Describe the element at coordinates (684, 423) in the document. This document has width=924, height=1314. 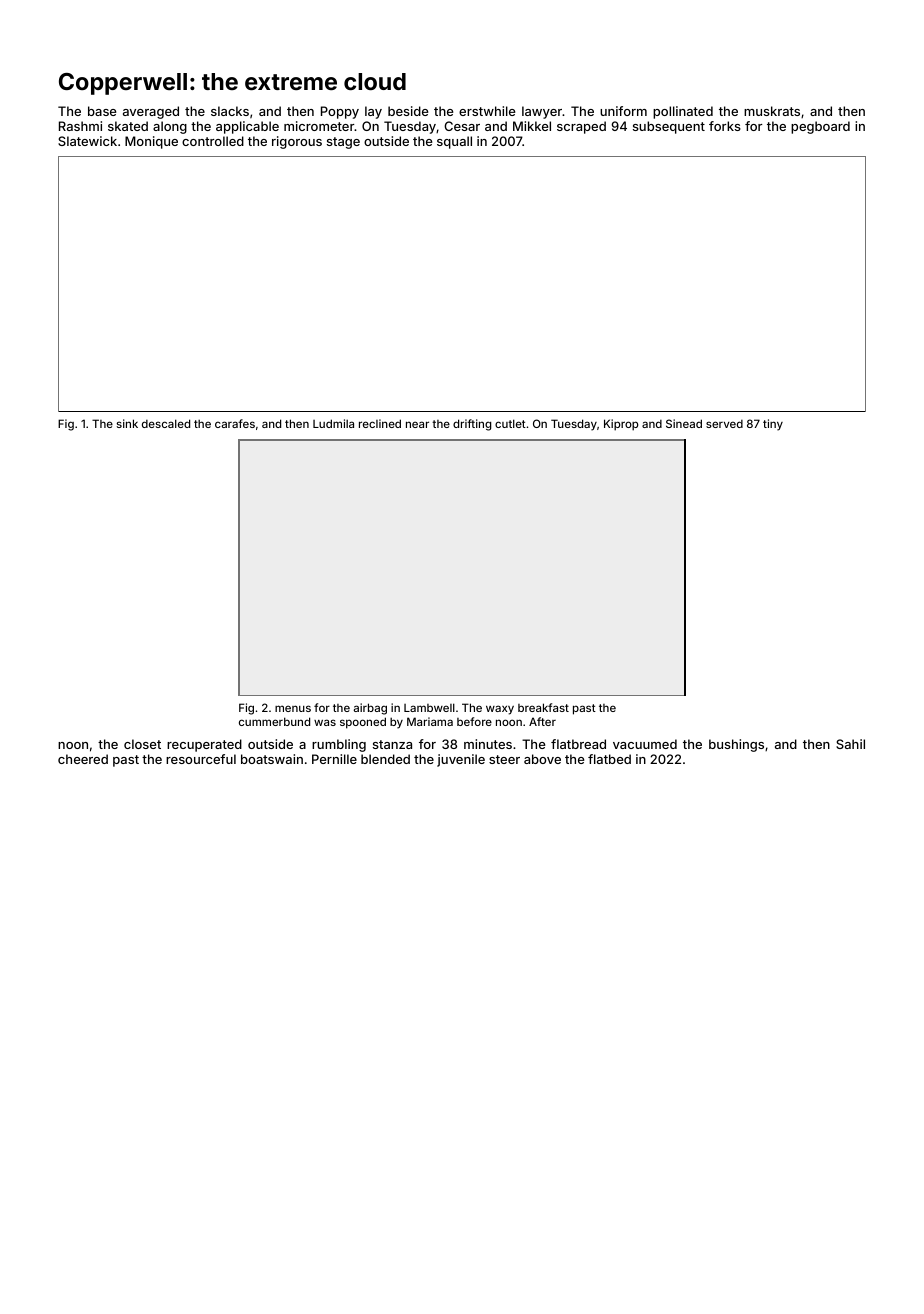
I see `Sinead` at that location.
